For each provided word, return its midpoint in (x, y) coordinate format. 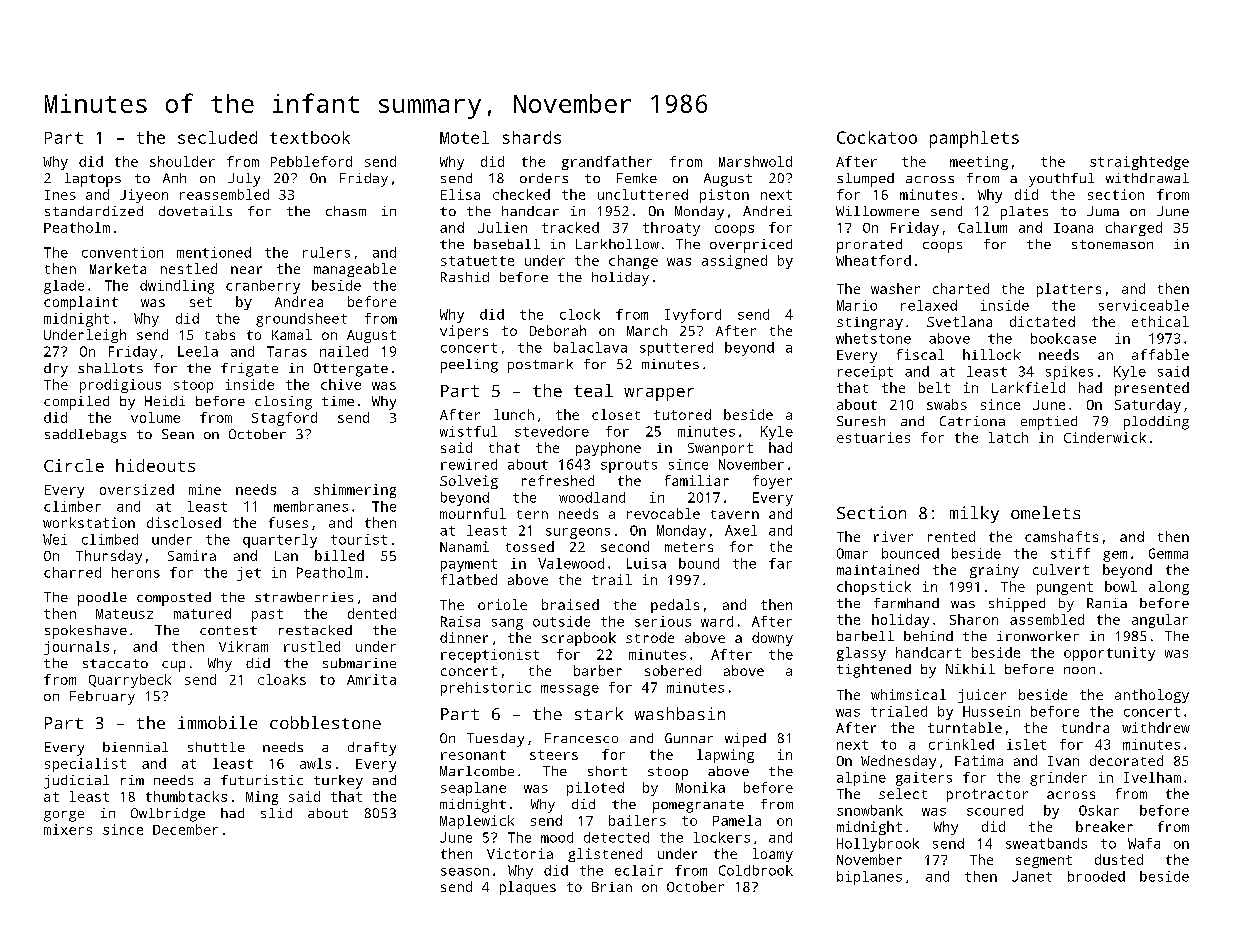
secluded (217, 137)
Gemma (1168, 553)
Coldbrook (756, 870)
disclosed (184, 522)
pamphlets (974, 139)
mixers (68, 829)
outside (561, 621)
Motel (464, 137)
